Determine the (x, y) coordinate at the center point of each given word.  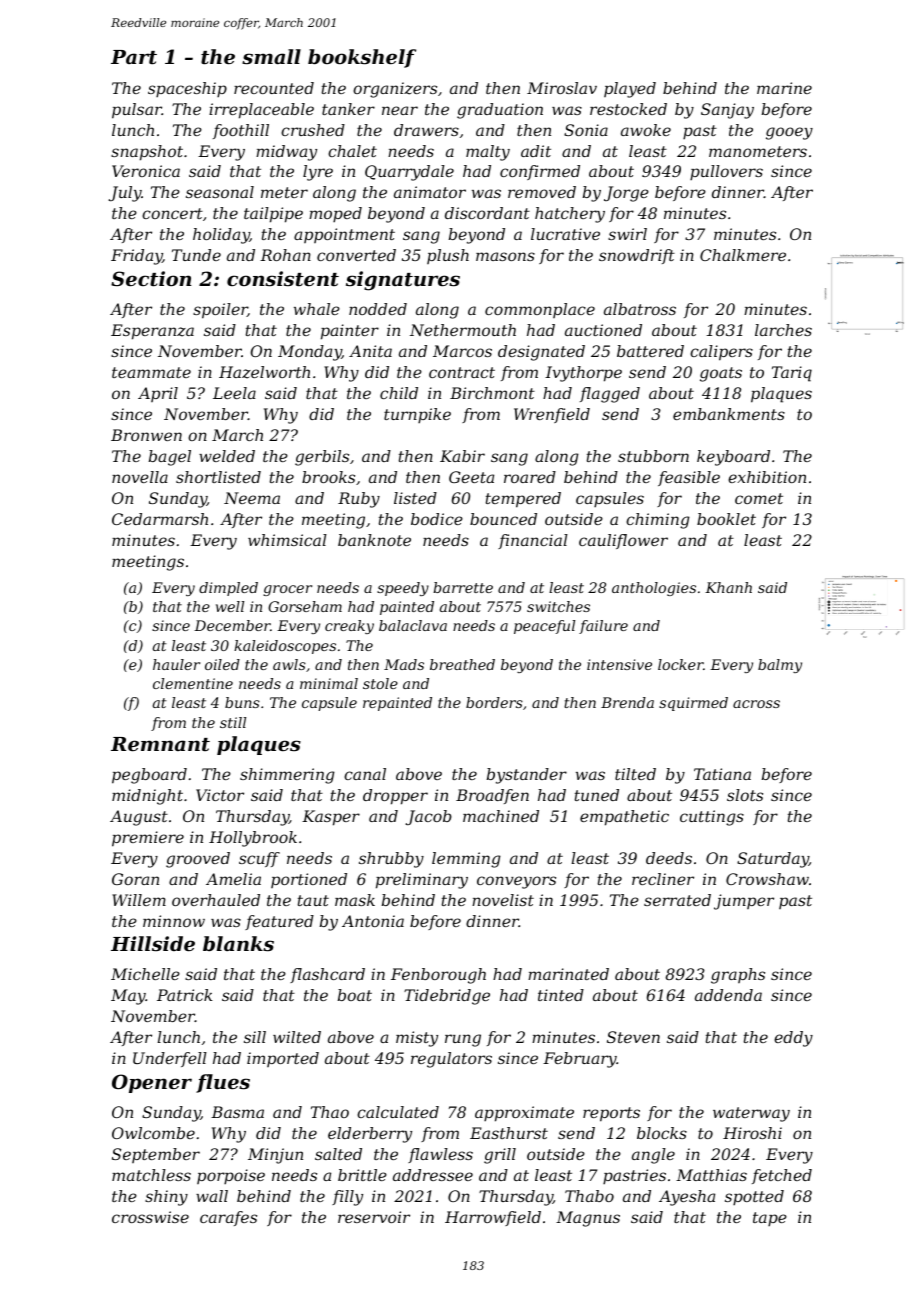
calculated (398, 1112)
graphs (738, 976)
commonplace (540, 310)
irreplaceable (261, 111)
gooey (789, 133)
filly (347, 1198)
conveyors (516, 882)
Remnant (160, 744)
